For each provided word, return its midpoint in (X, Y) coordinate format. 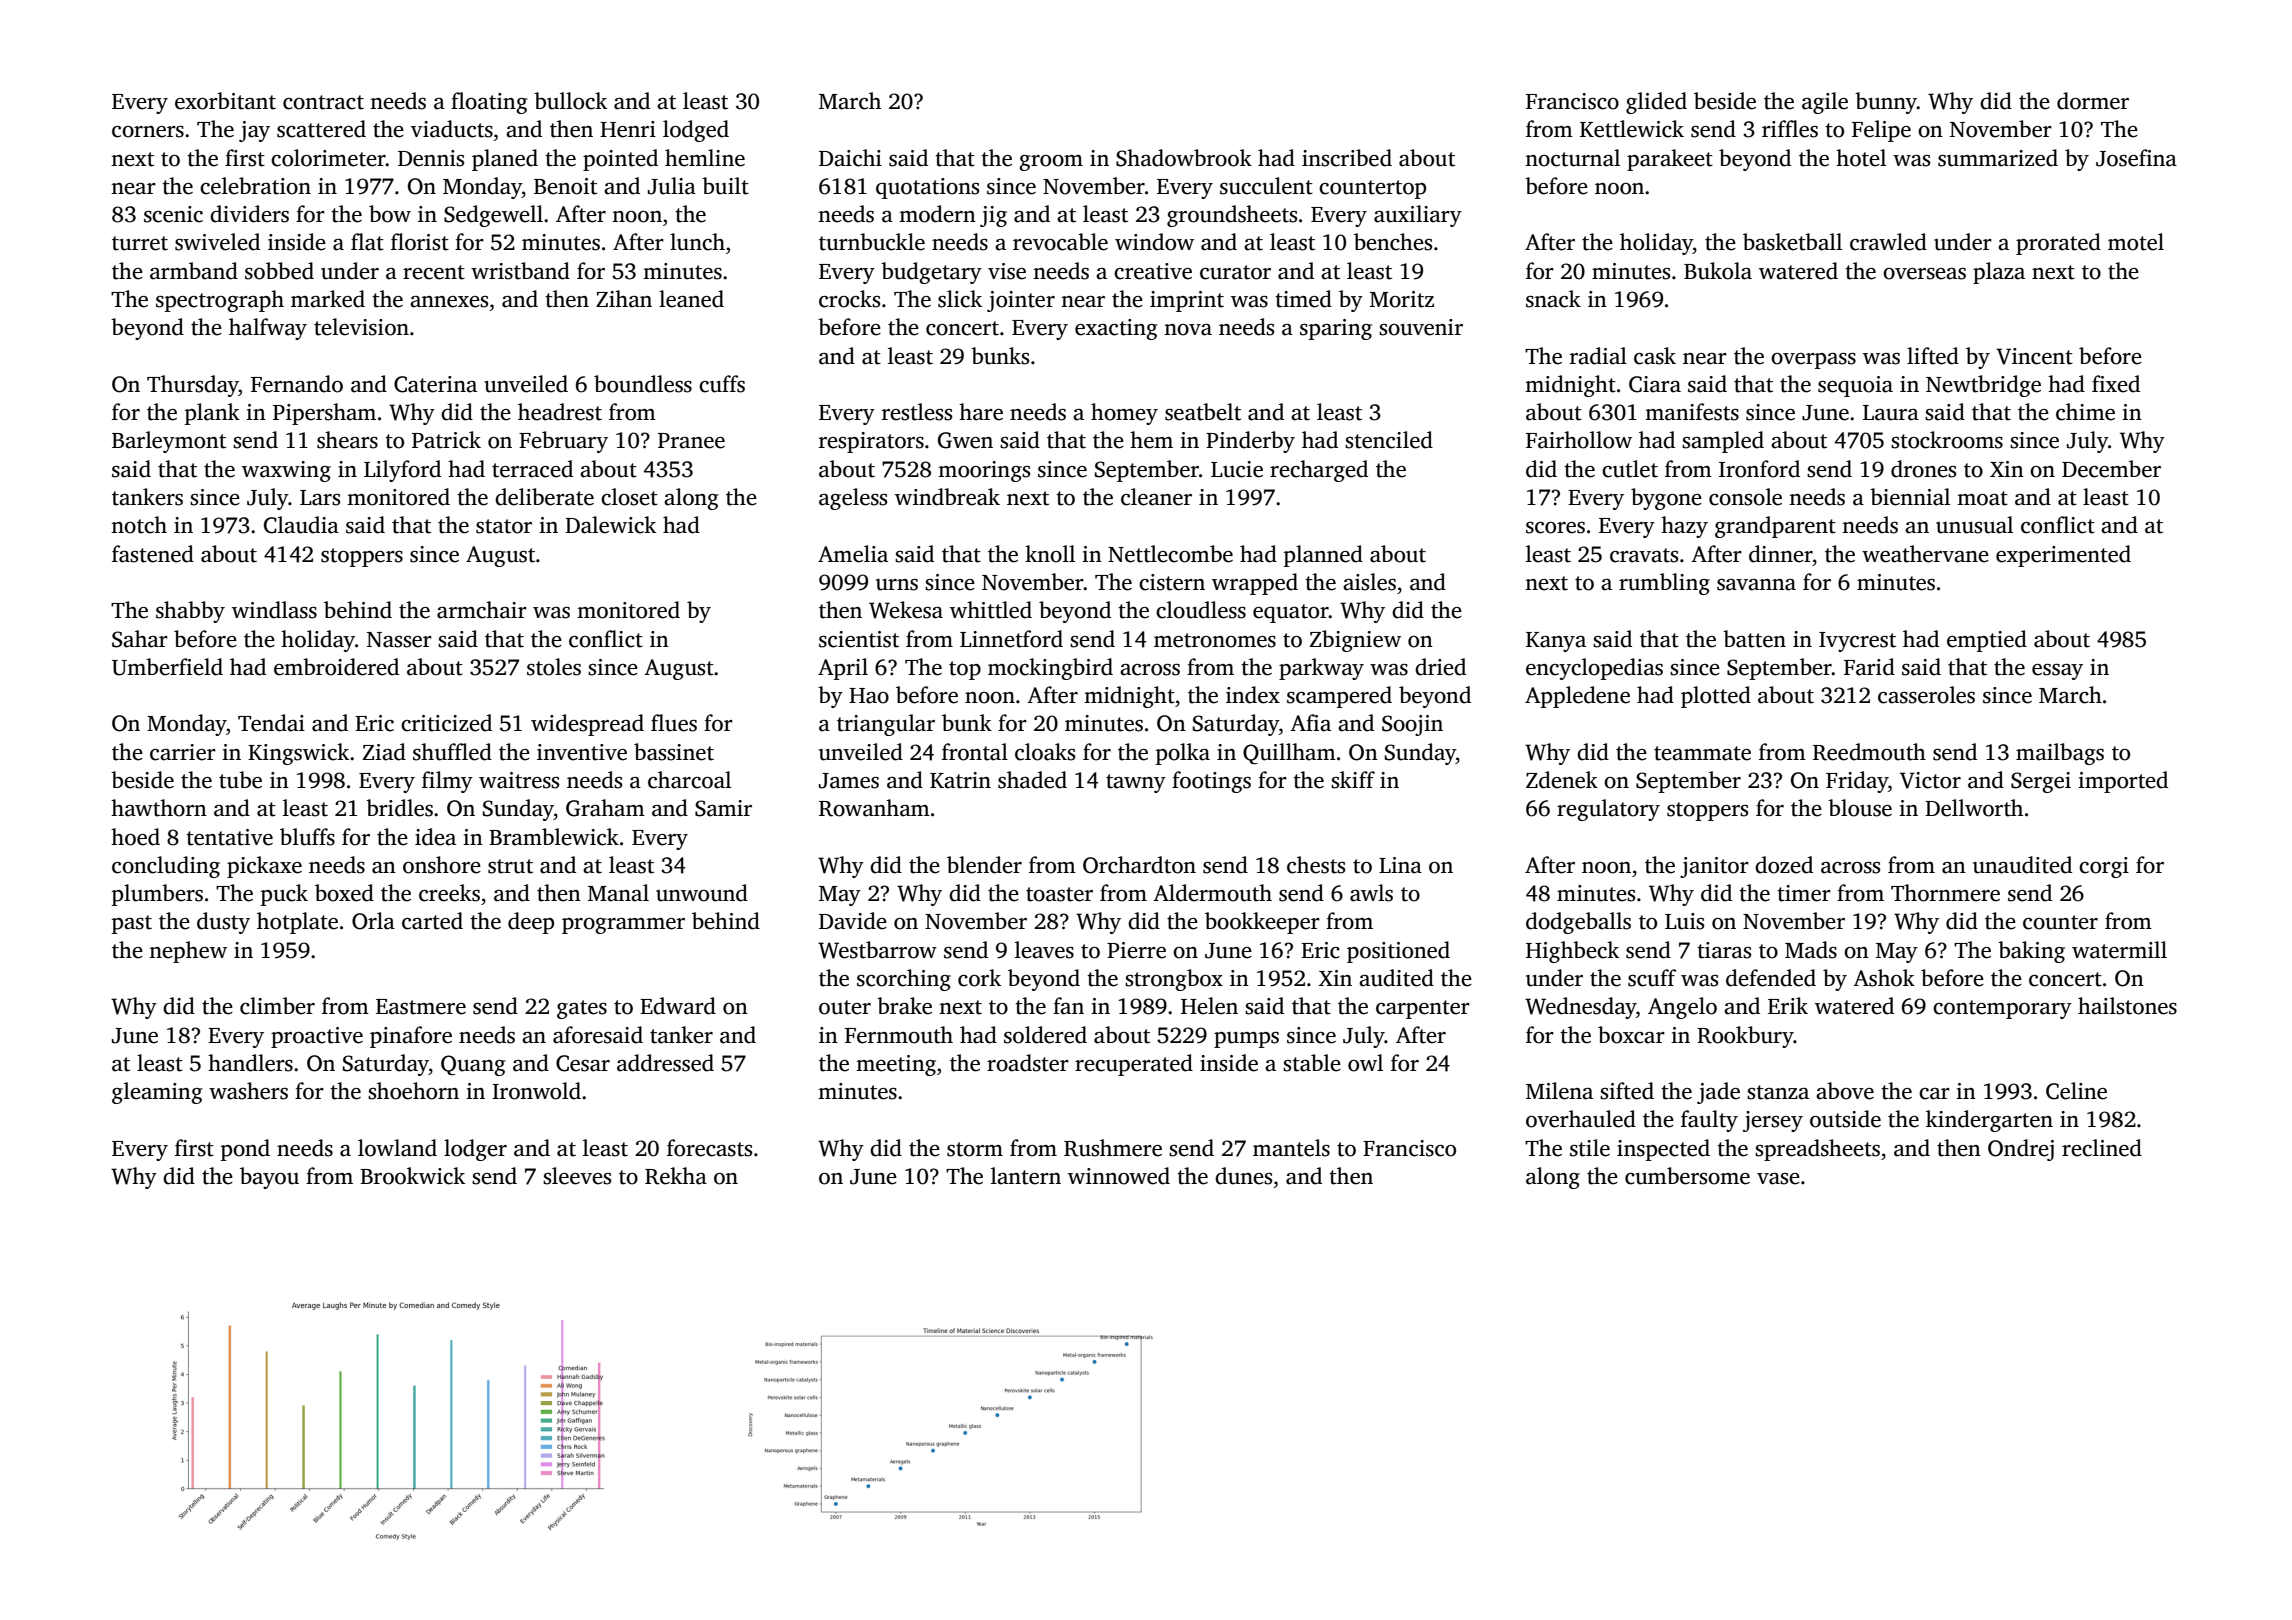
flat (367, 242)
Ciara (1655, 384)
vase (1778, 1179)
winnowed (1119, 1176)
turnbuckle (872, 242)
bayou (269, 1178)
